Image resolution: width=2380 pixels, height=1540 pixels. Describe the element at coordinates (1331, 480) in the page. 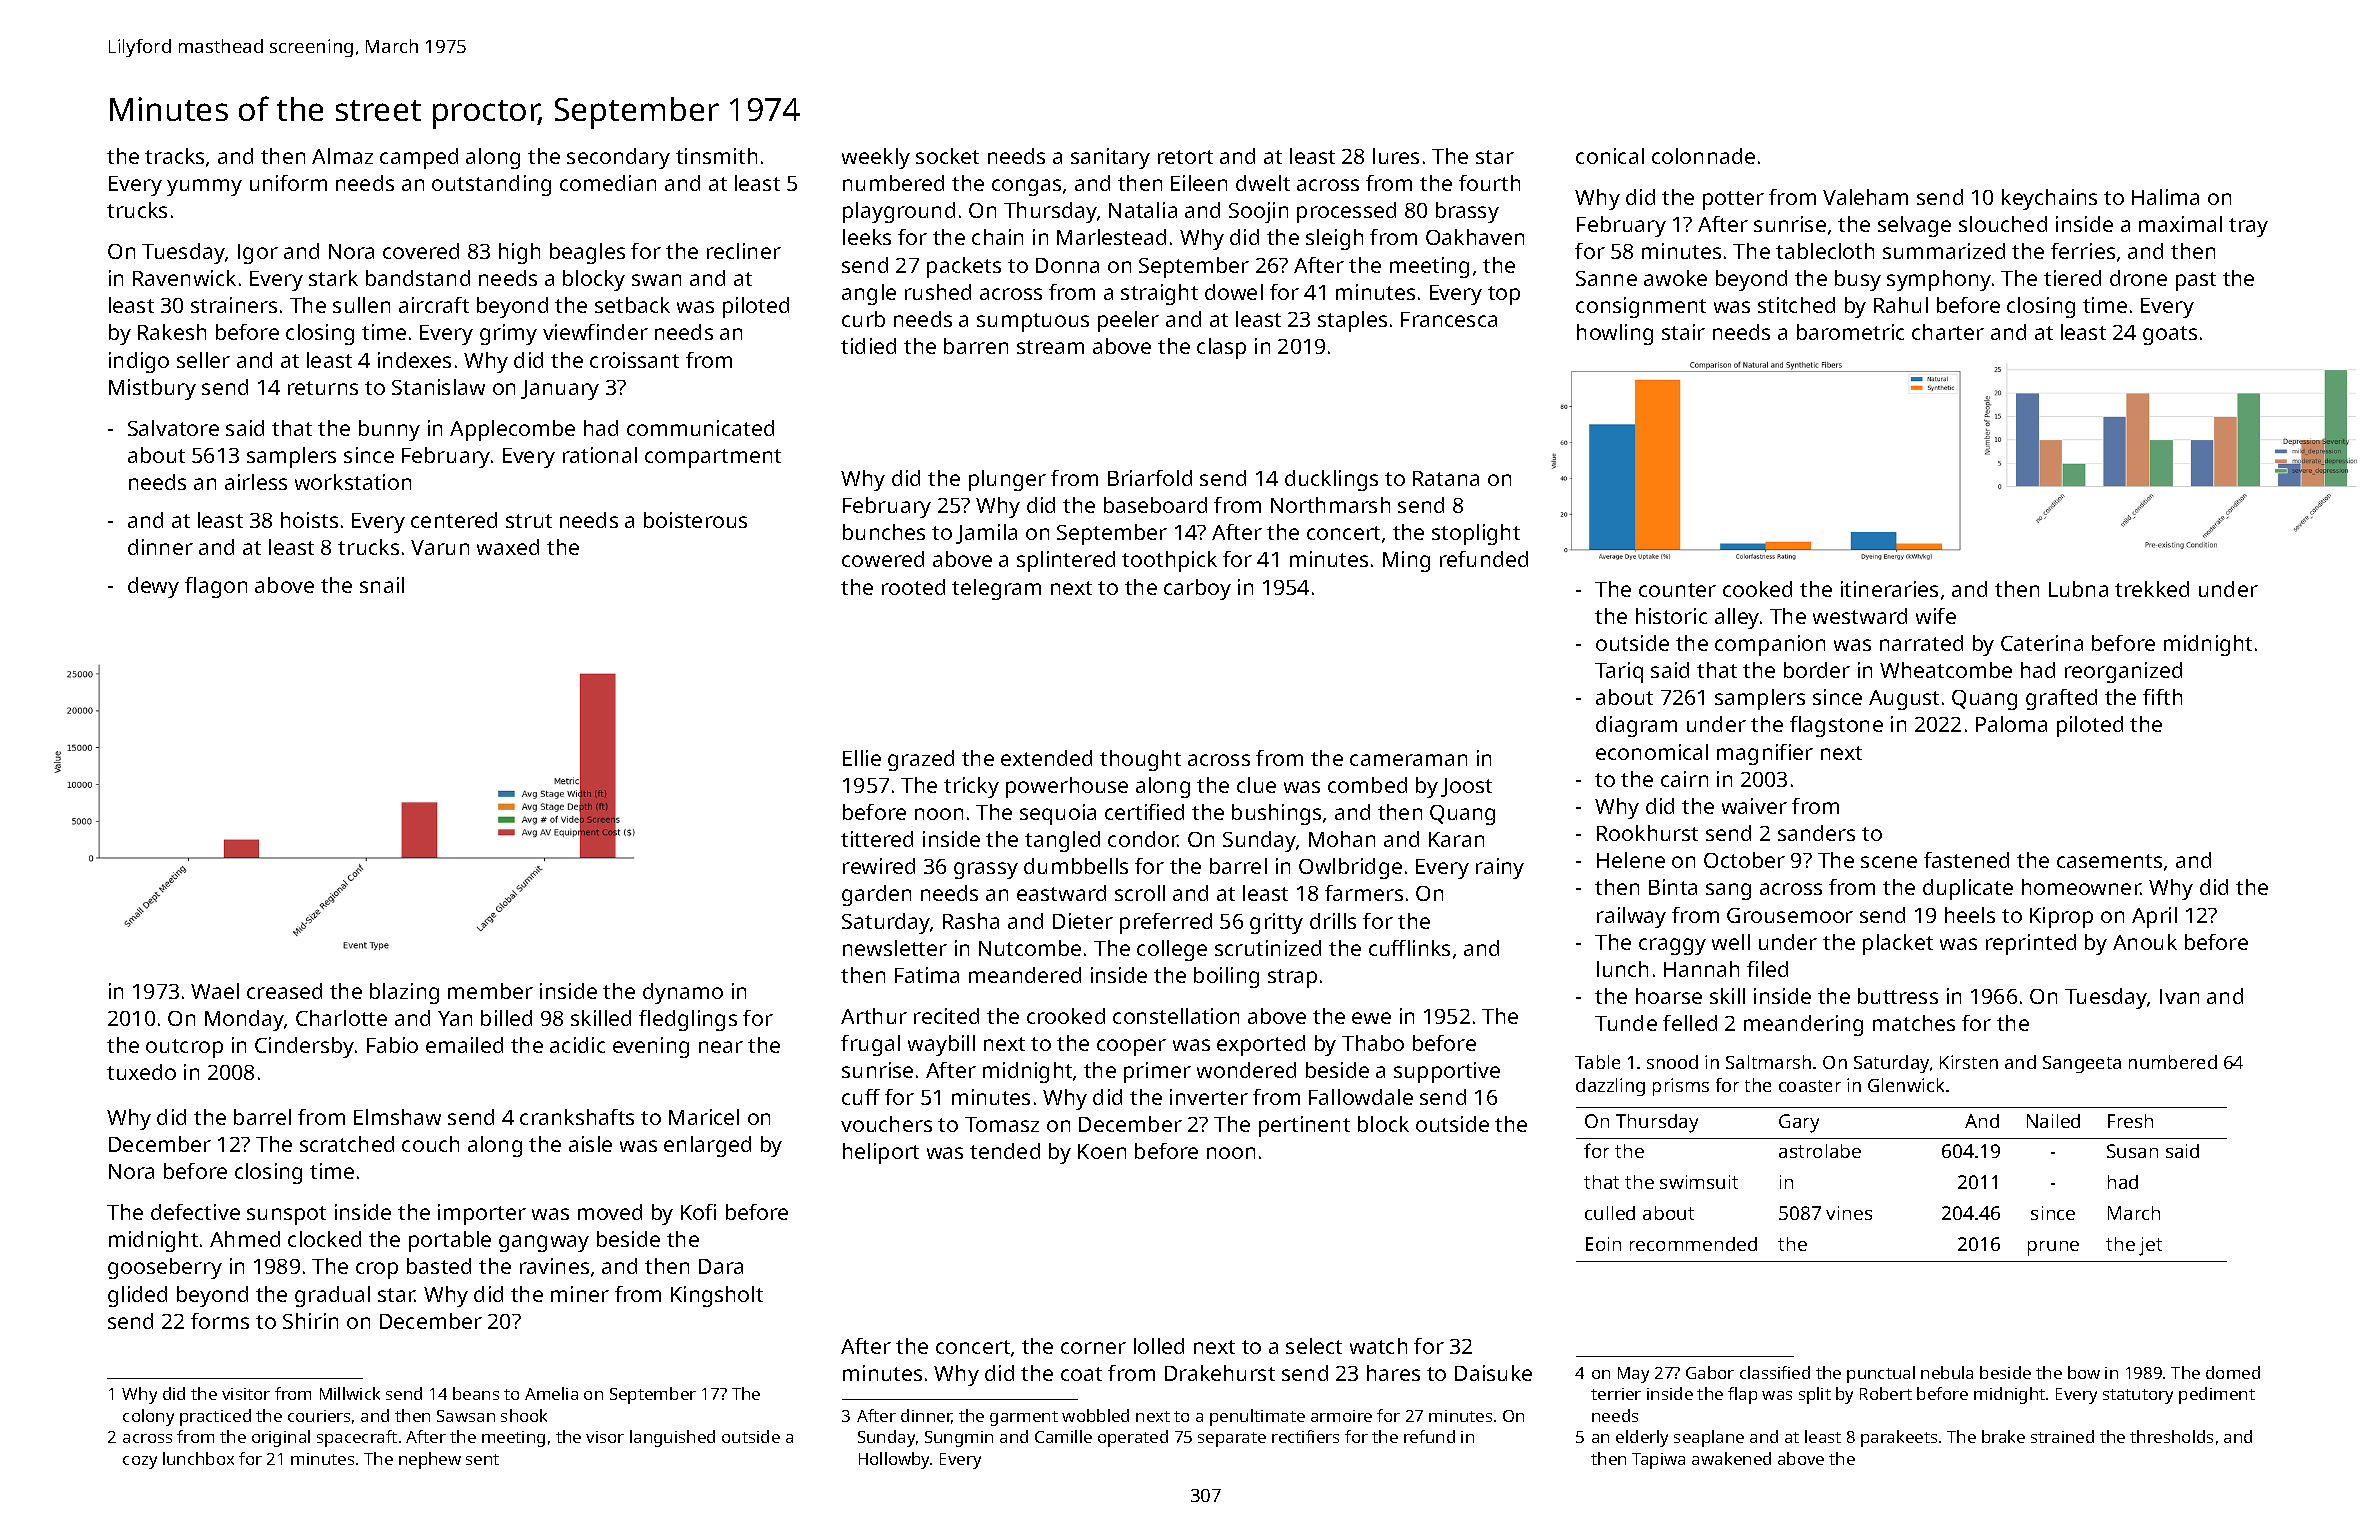

I see `ducklings` at that location.
